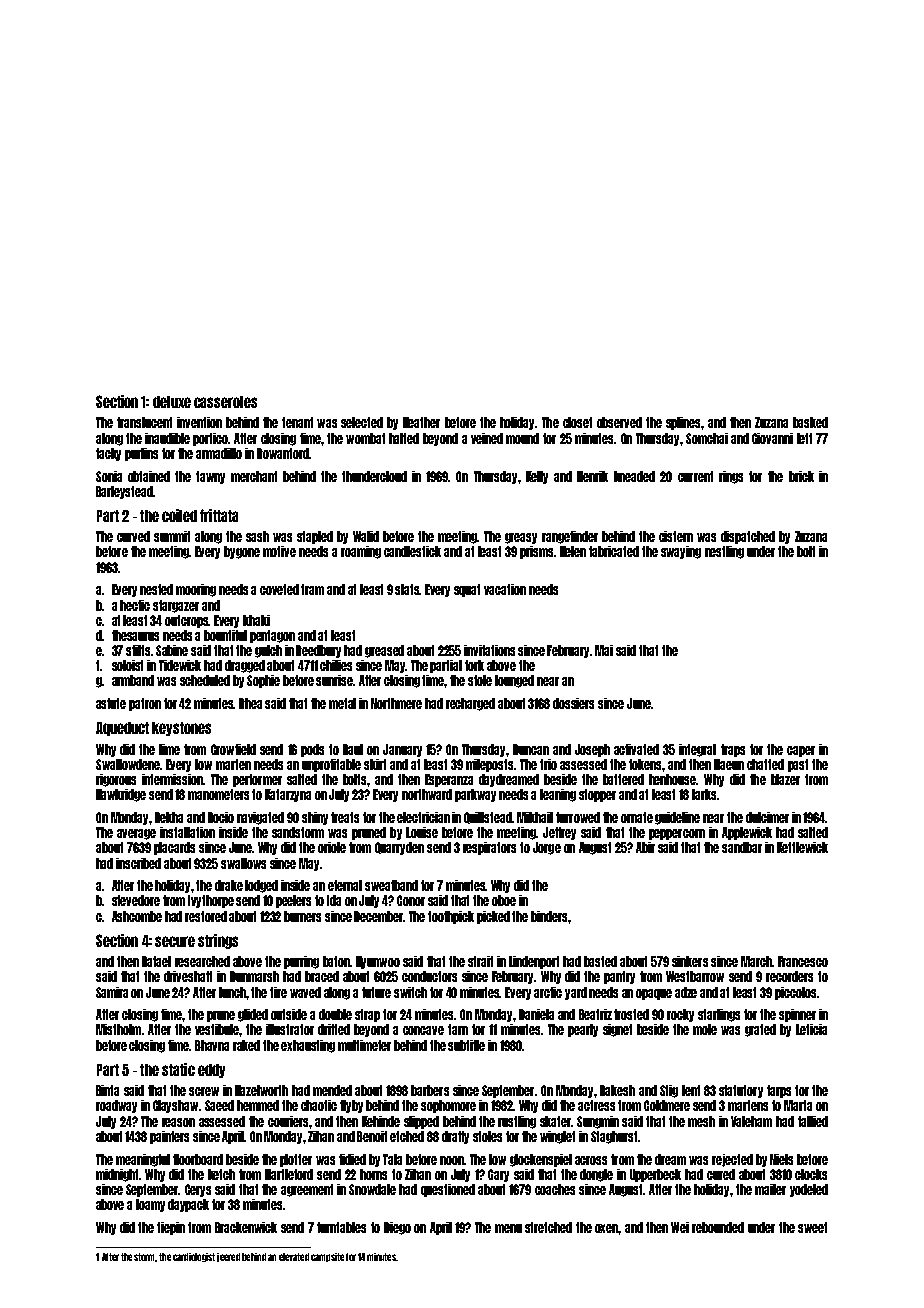 This document has width=924, height=1308. Describe the element at coordinates (211, 1071) in the document. I see `eddy` at that location.
